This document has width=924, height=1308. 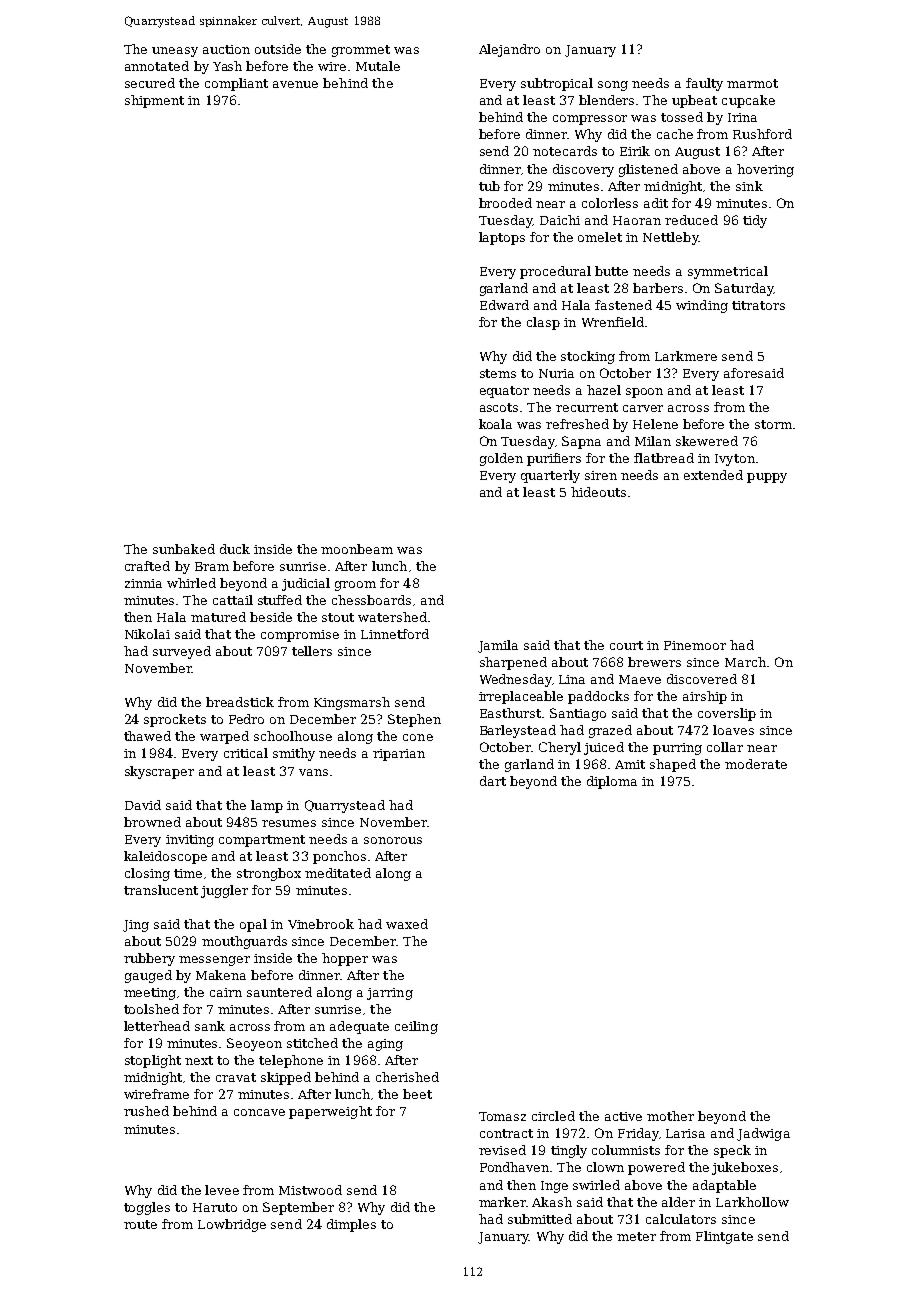 I want to click on sonorous, so click(x=393, y=840).
